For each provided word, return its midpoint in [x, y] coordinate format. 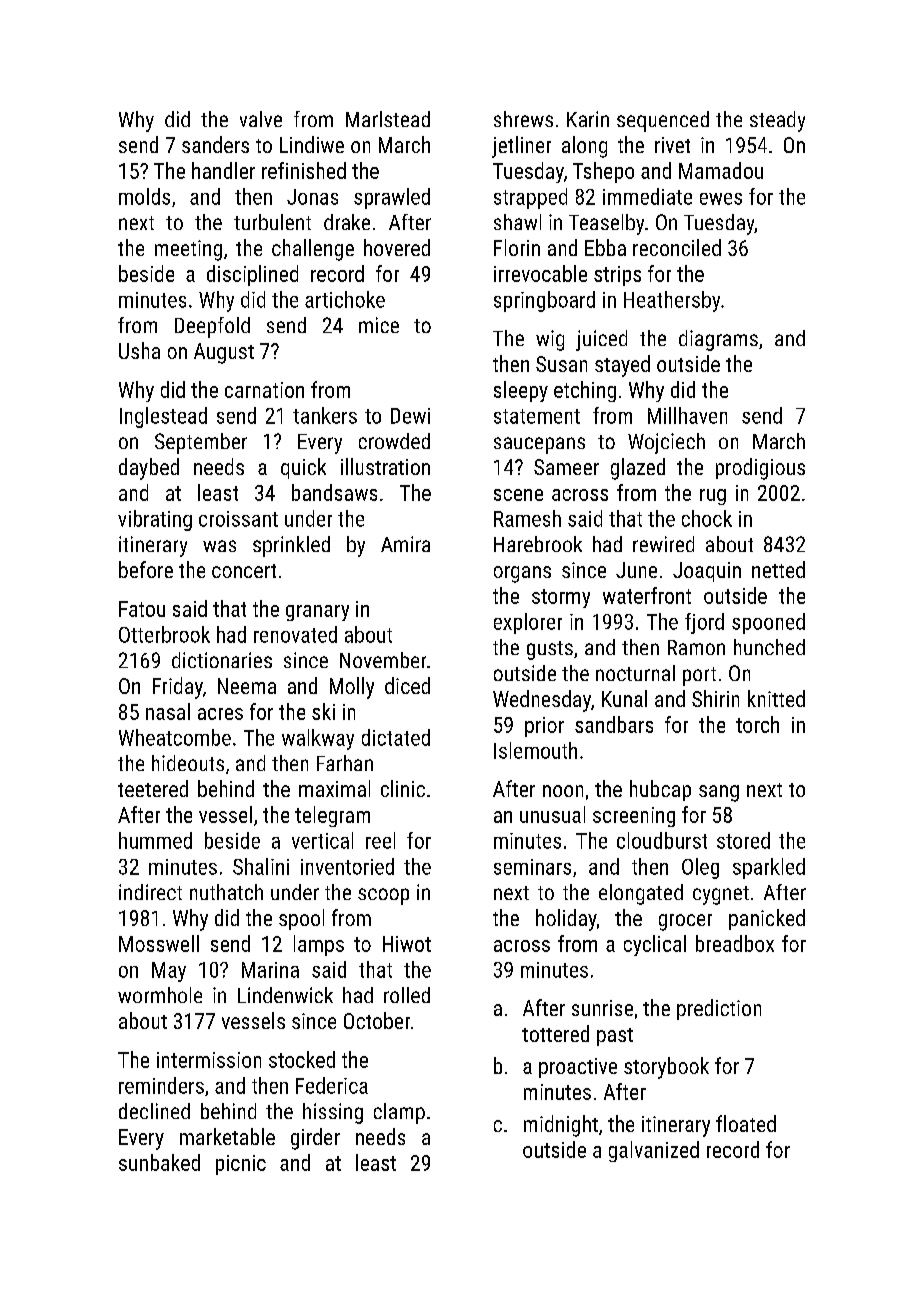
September [201, 443]
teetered [153, 788]
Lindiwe [312, 144]
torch [757, 724]
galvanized [654, 1151]
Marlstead [388, 119]
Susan [561, 364]
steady [777, 121]
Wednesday [542, 701]
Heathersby [672, 301]
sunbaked [159, 1162]
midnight [561, 1126]
